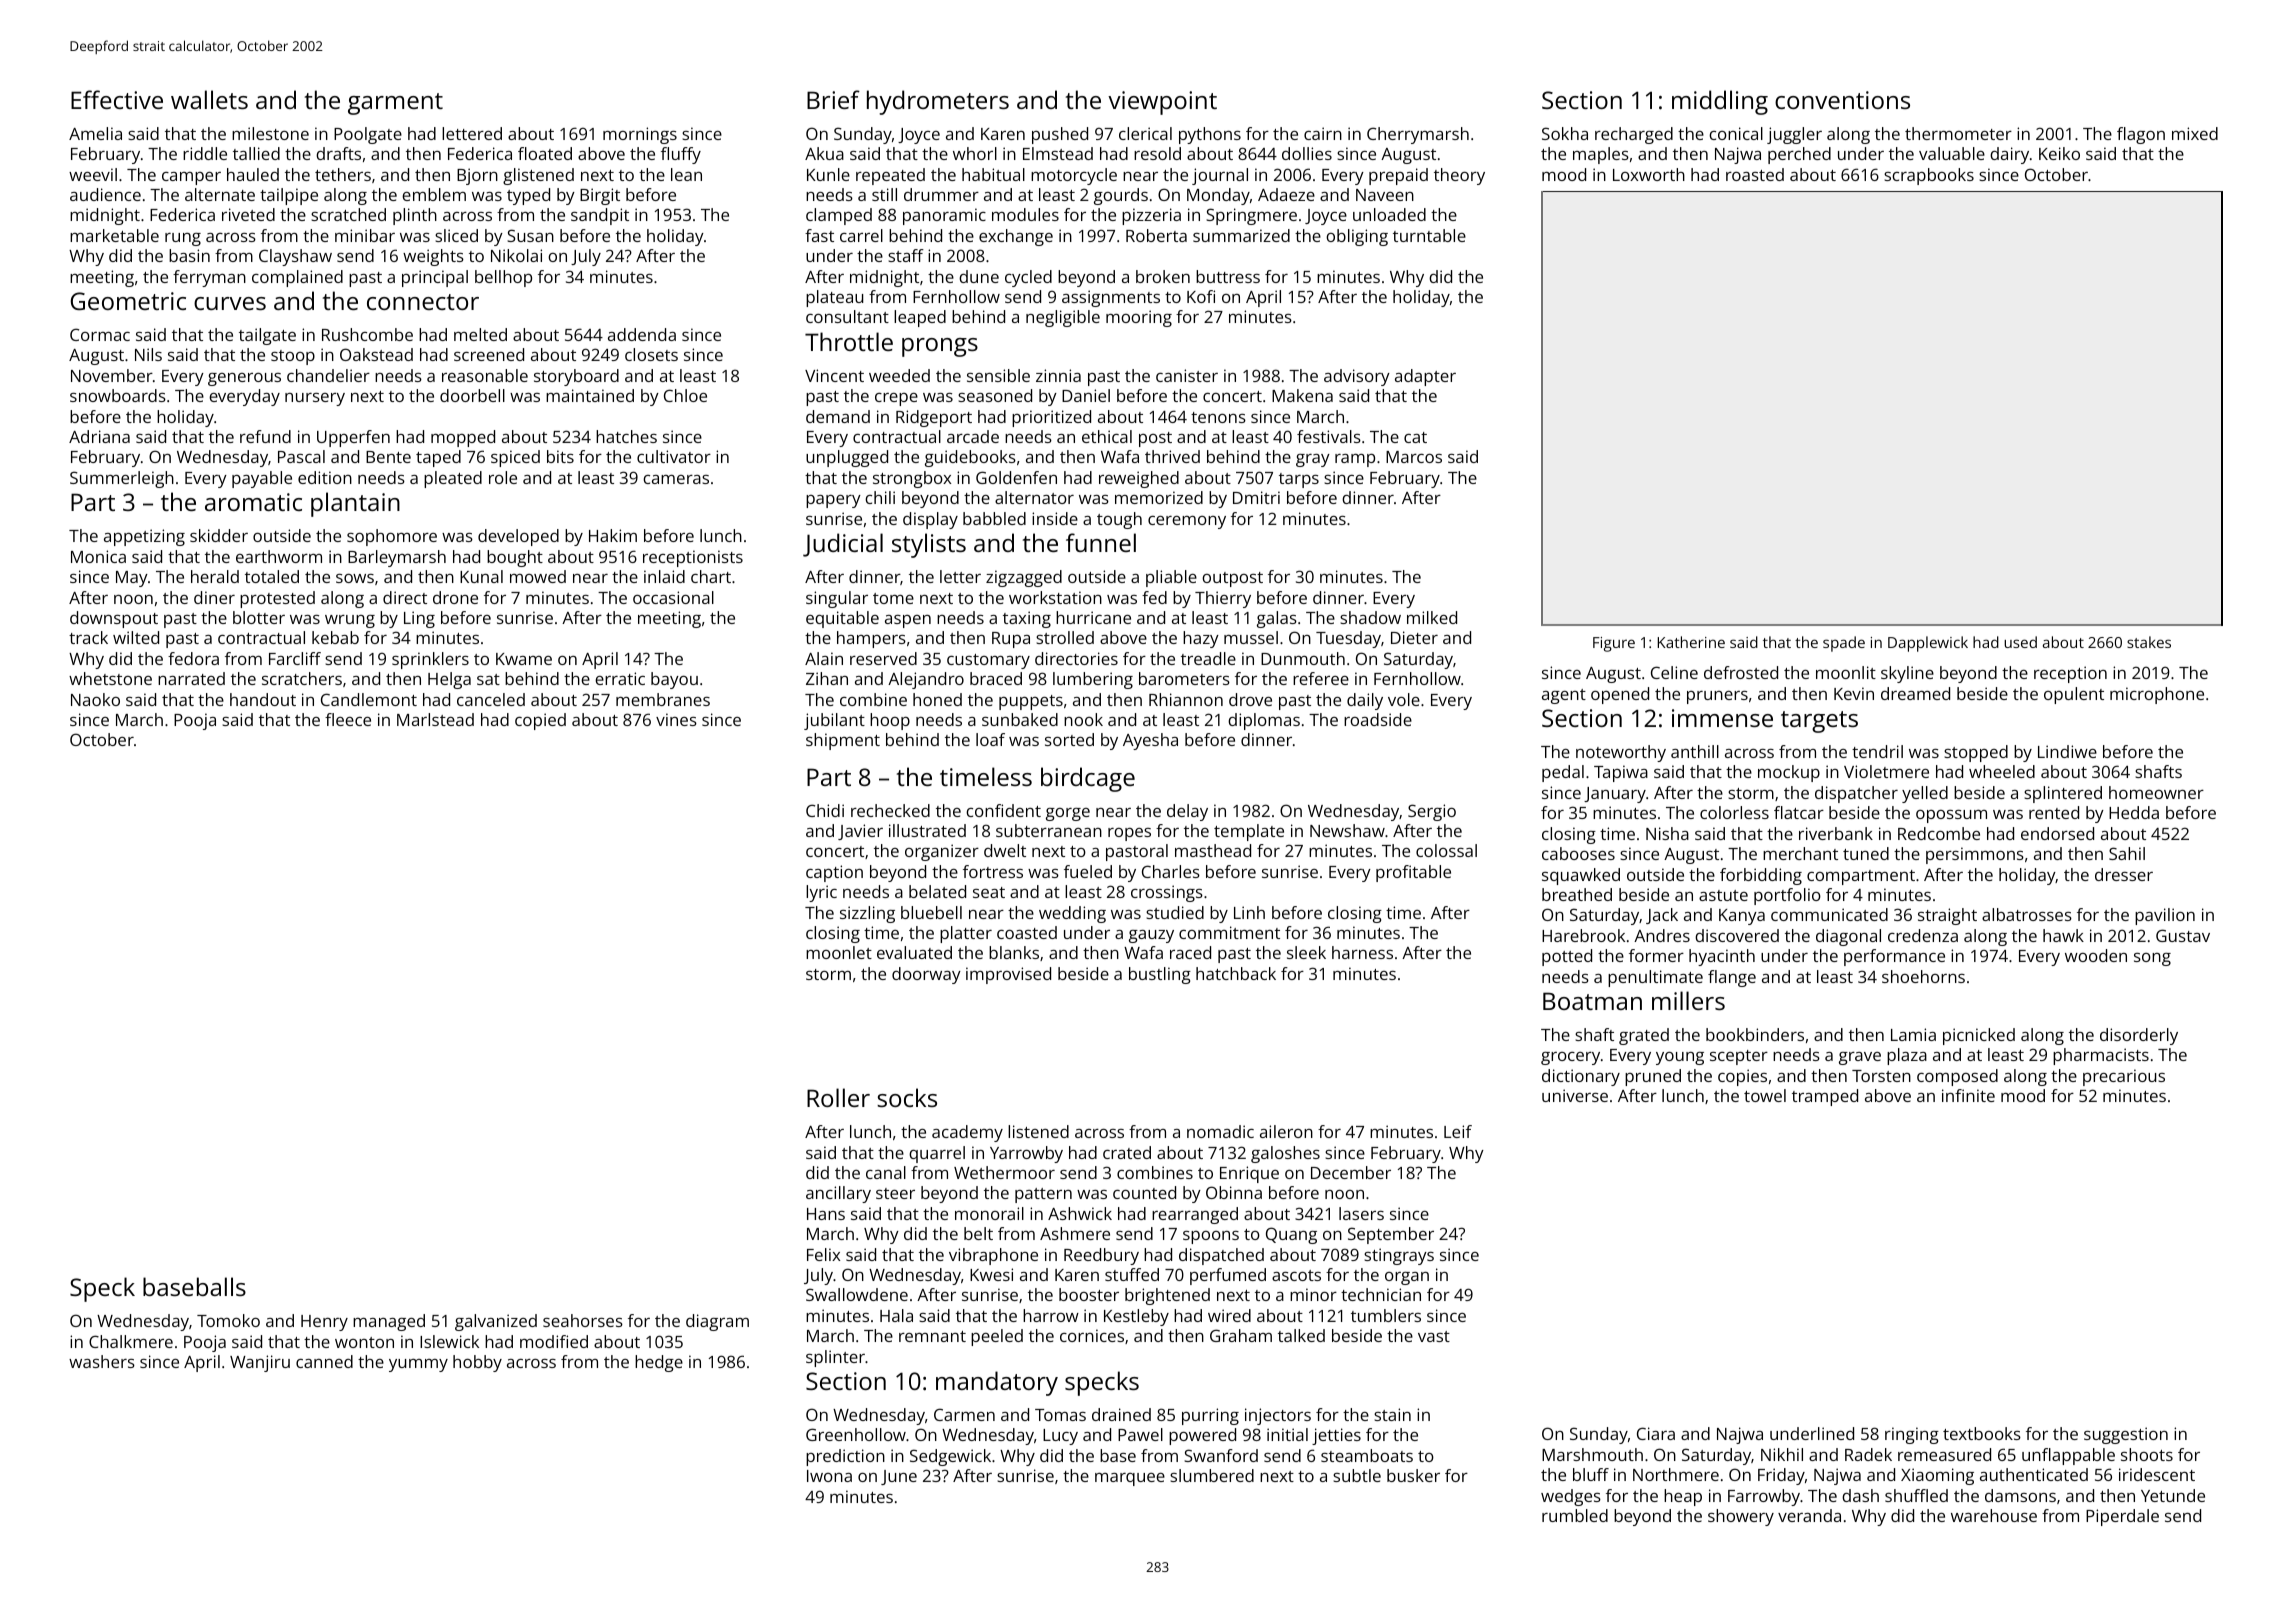  Describe the element at coordinates (117, 99) in the screenshot. I see `Effective` at that location.
